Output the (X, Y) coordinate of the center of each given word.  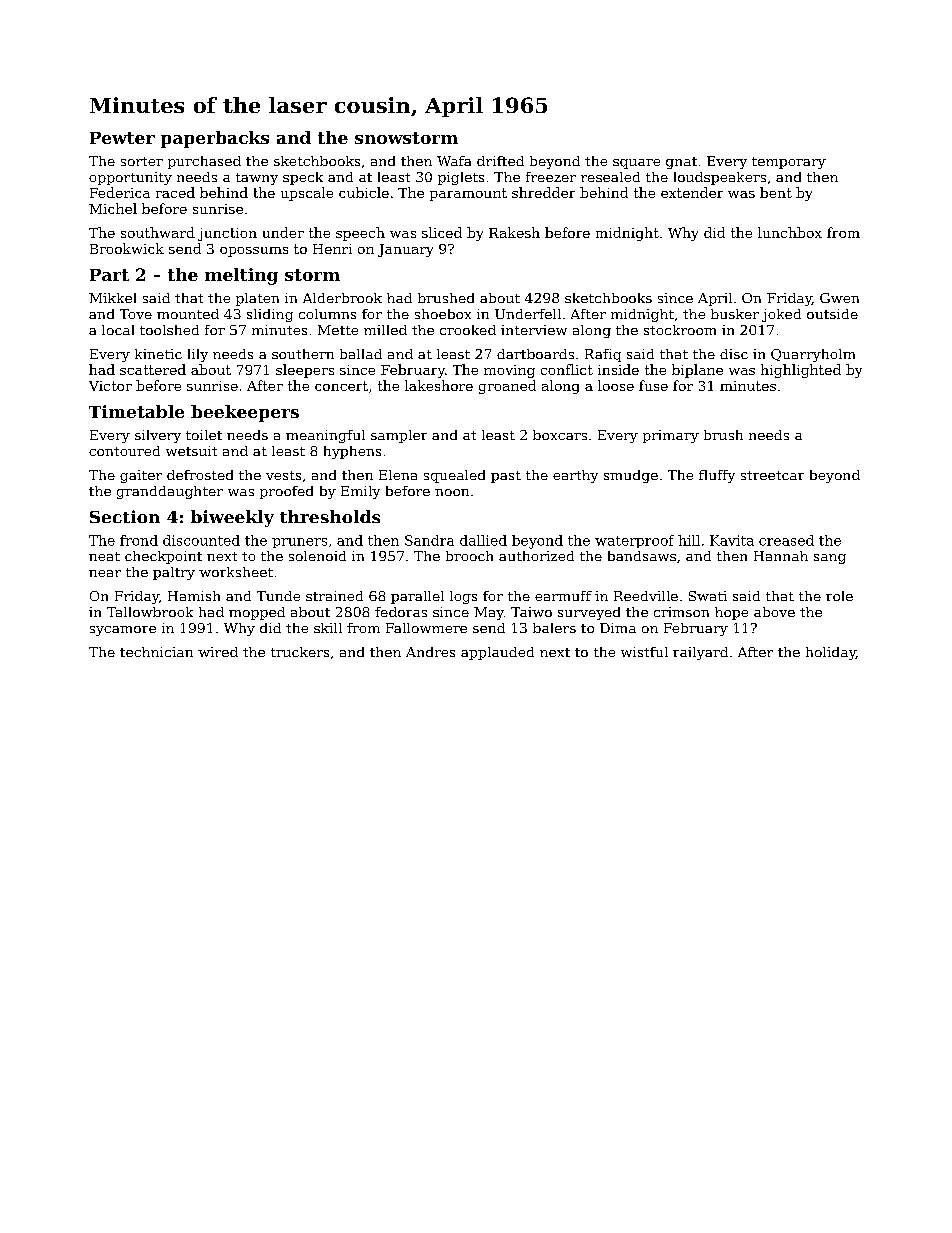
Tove (136, 314)
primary (671, 436)
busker (735, 314)
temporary (789, 163)
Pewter (122, 138)
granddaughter (170, 492)
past (506, 477)
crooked (468, 330)
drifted (500, 161)
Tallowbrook (150, 612)
